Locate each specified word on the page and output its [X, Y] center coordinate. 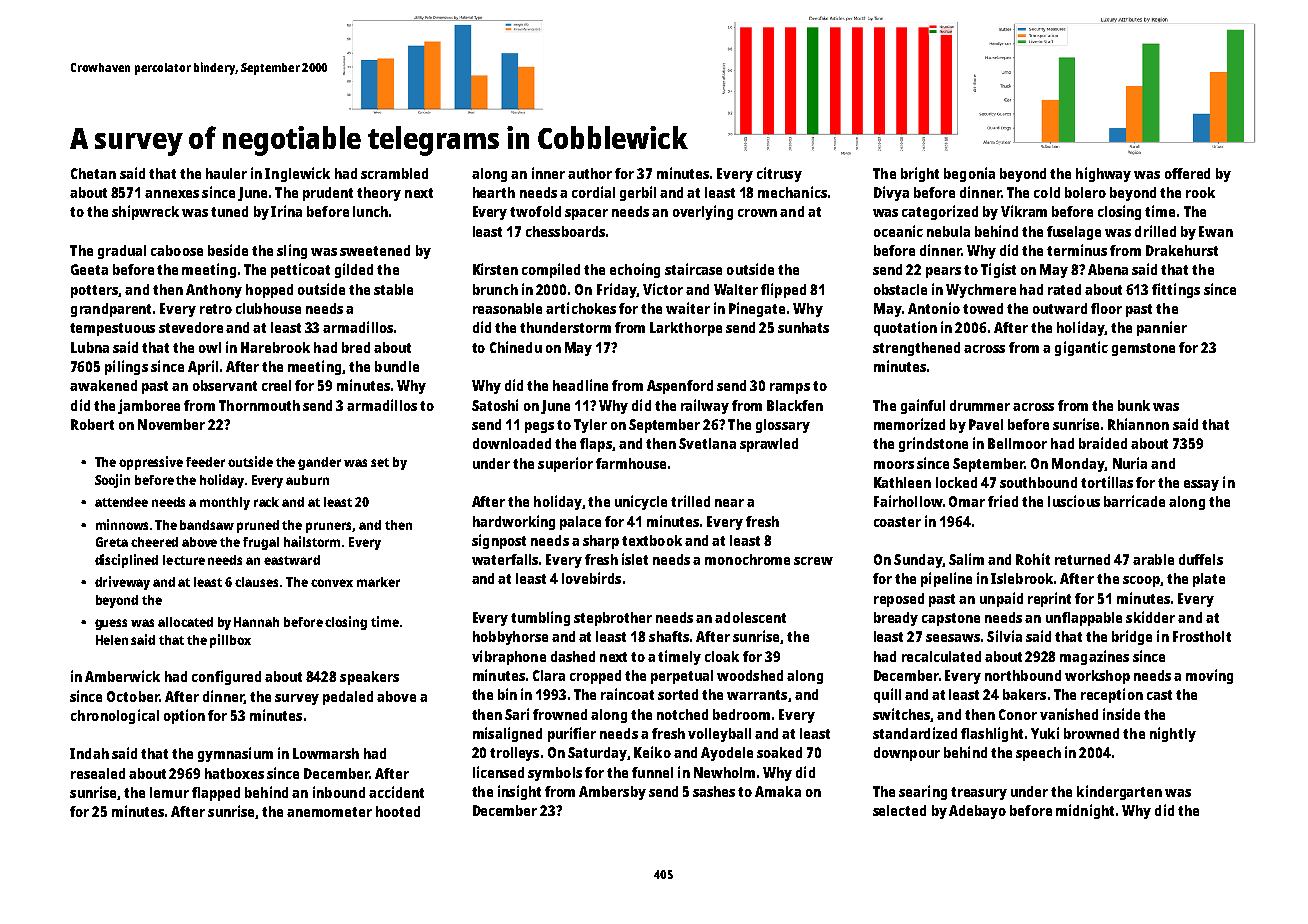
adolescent [750, 617]
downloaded [512, 443]
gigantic [1081, 348]
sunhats [803, 327]
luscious [1074, 501]
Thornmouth [259, 405]
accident [396, 792]
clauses [256, 582]
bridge [1132, 637]
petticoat [300, 270]
